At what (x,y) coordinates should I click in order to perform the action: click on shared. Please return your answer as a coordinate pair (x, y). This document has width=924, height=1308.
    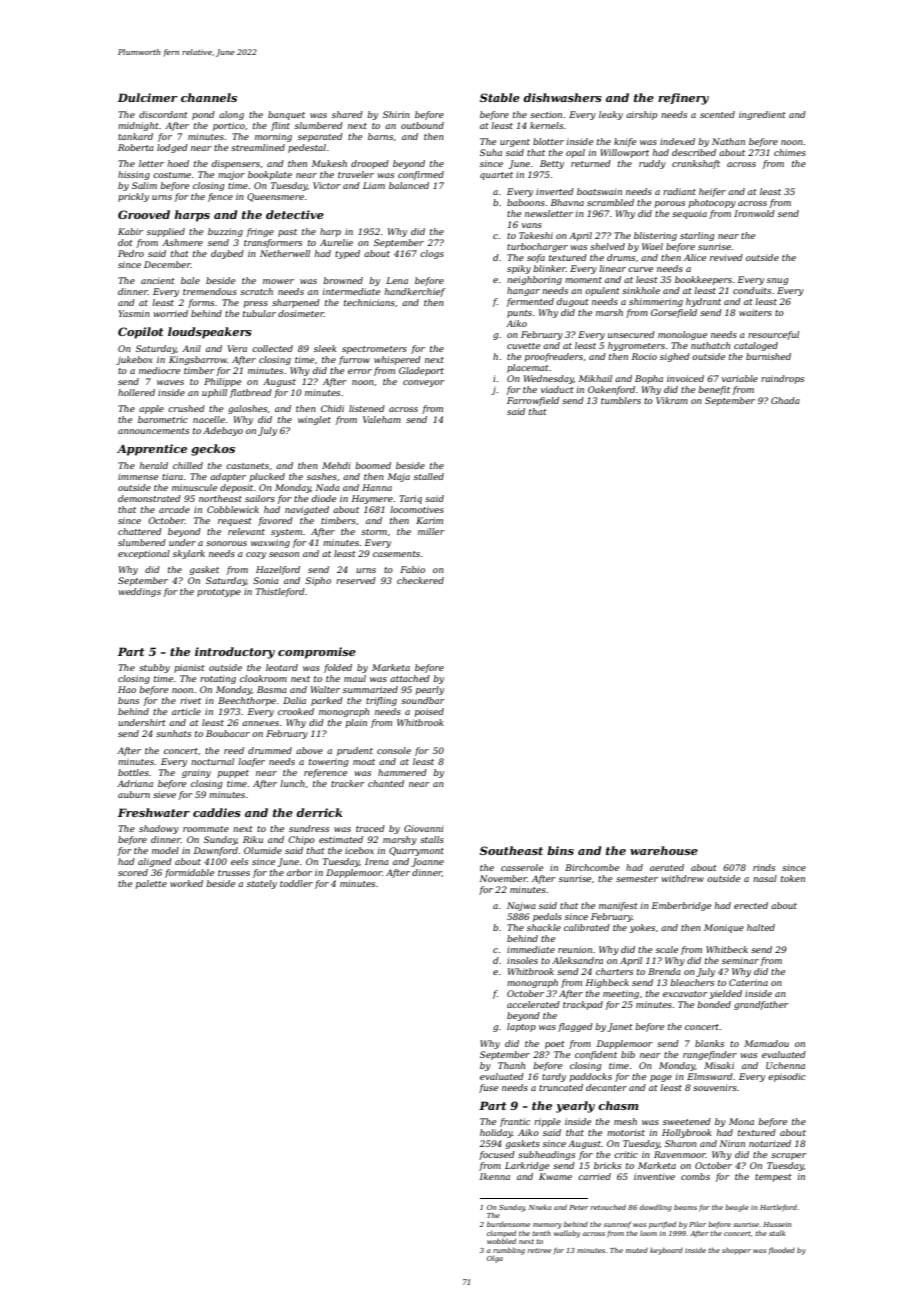
    Looking at the image, I should click on (347, 114).
